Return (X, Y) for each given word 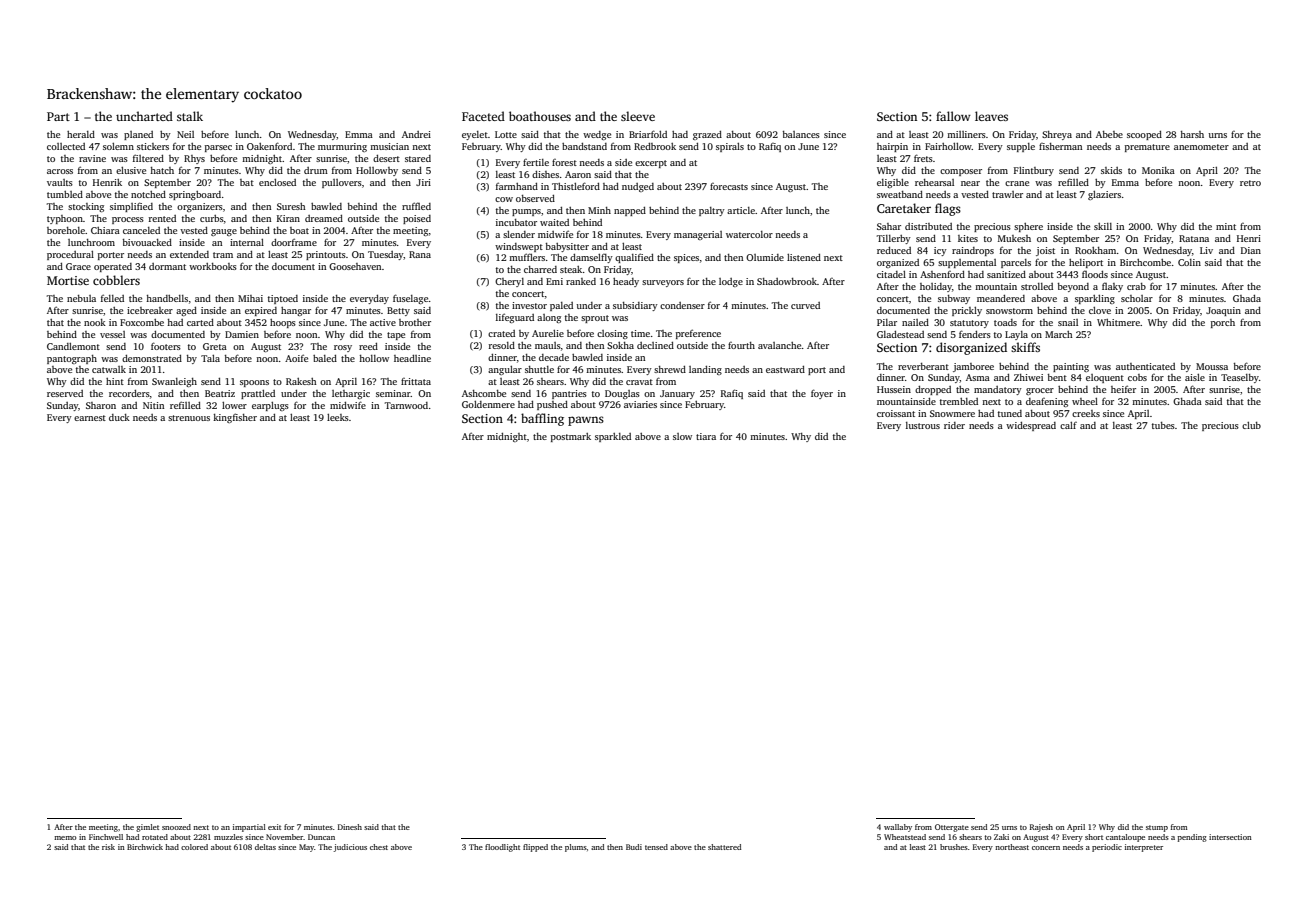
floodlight (502, 848)
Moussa (1212, 366)
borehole (66, 230)
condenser (682, 305)
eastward (785, 369)
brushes (954, 847)
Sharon (101, 405)
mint (1226, 226)
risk (108, 847)
